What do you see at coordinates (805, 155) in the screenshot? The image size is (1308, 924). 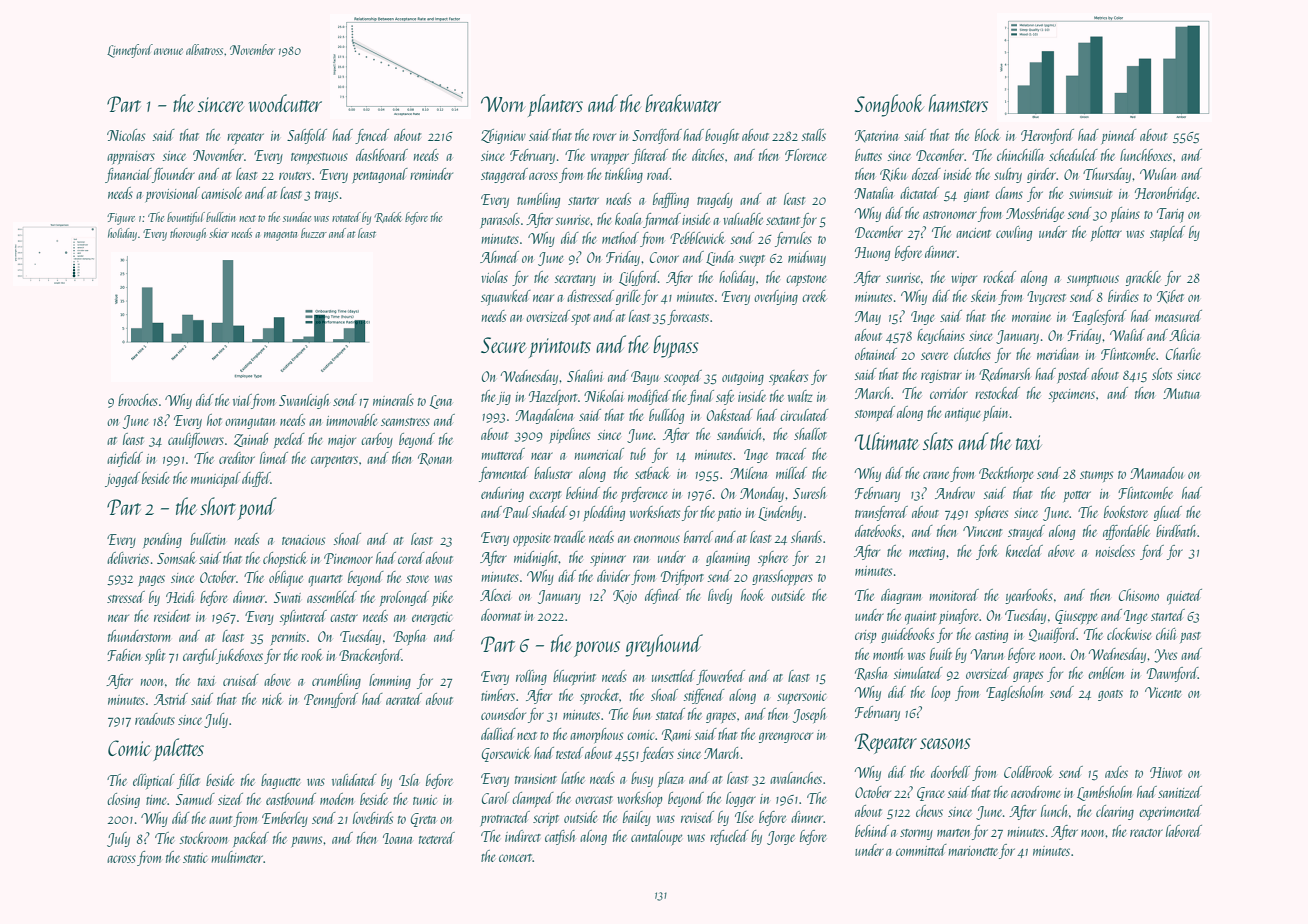 I see `Florence` at bounding box center [805, 155].
